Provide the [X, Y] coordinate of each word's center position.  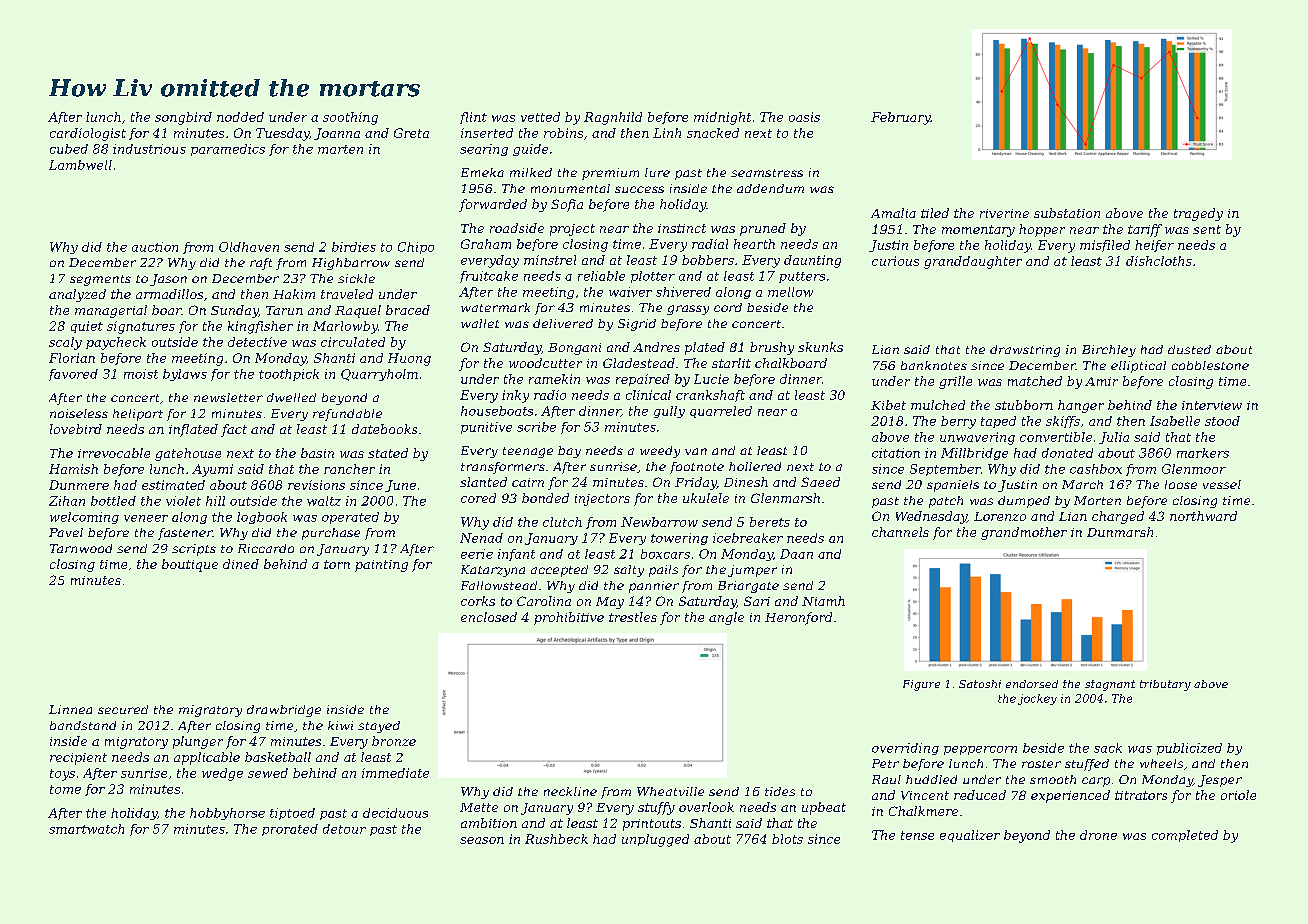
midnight [722, 118]
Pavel [66, 532]
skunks [820, 347]
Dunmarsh [1120, 532]
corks [478, 601]
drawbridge [284, 711]
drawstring [1025, 351]
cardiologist [88, 134]
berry [958, 422]
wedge [222, 774]
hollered [755, 466]
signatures [141, 327]
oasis [804, 117]
